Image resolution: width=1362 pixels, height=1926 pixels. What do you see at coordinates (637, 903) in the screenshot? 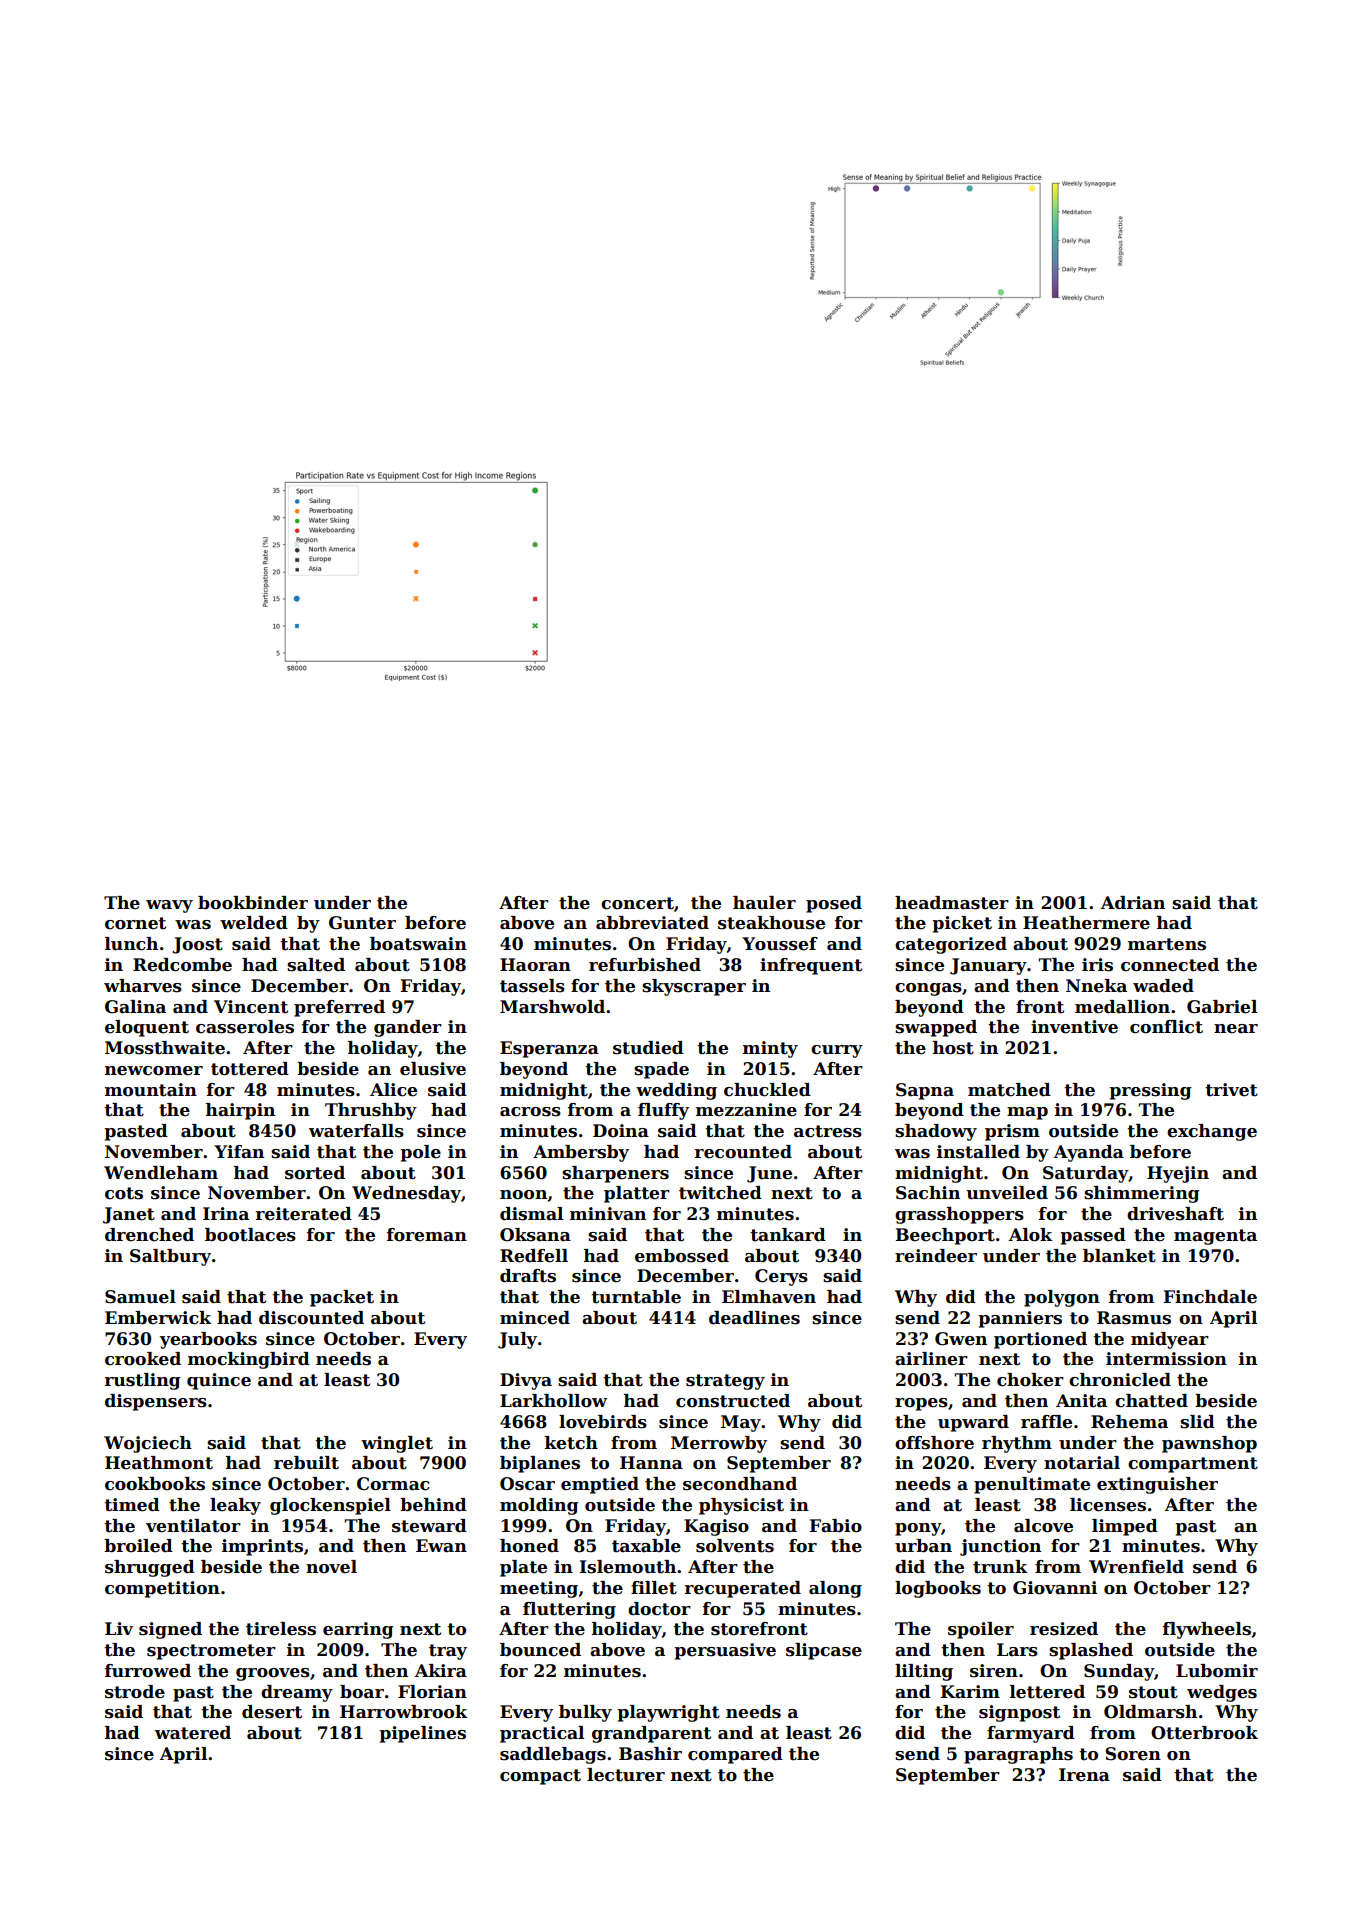
I see `concert` at bounding box center [637, 903].
